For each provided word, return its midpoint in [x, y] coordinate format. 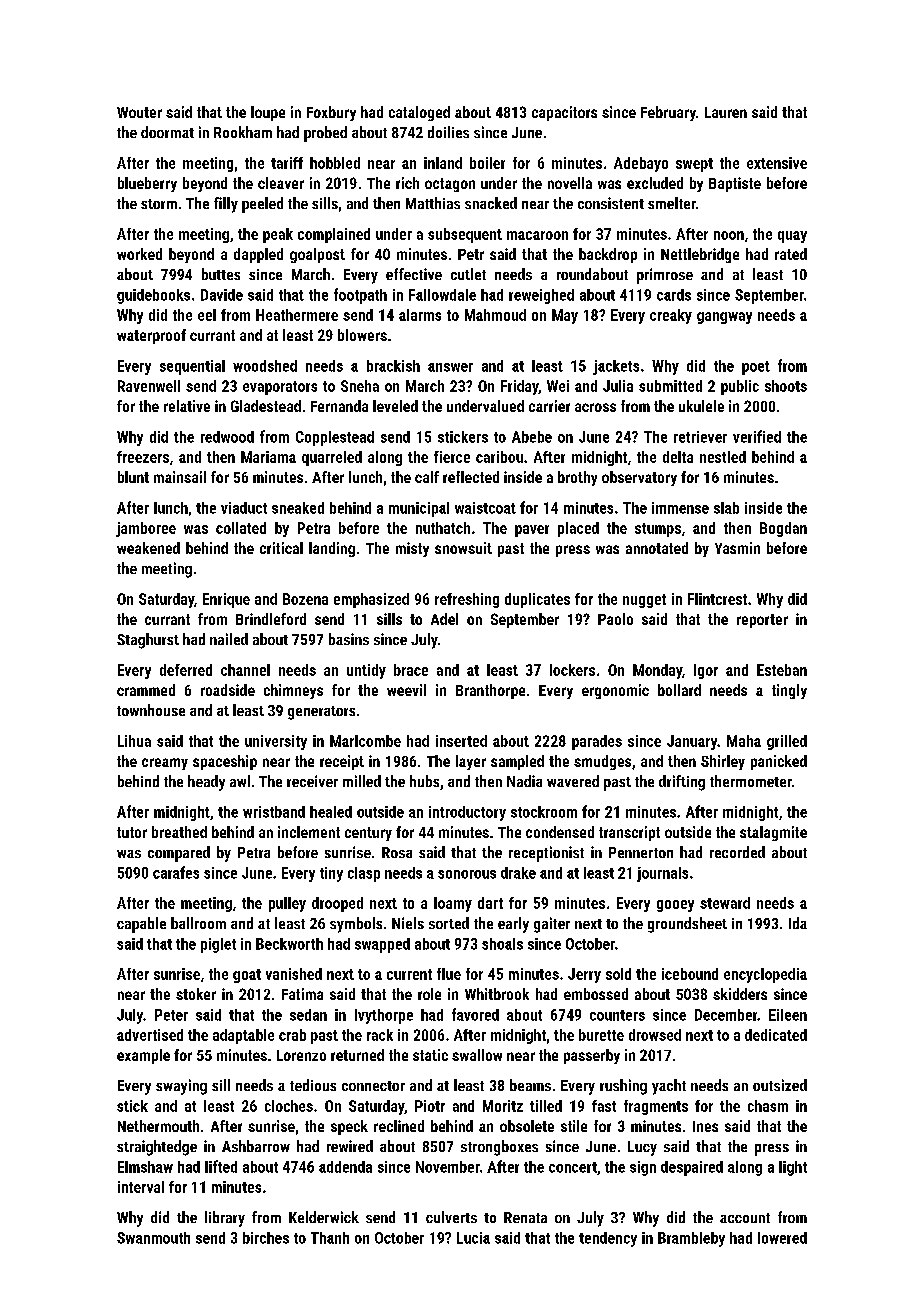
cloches [289, 1106]
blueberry [147, 184]
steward [725, 903]
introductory [467, 813]
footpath [360, 296]
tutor [132, 832]
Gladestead [266, 406]
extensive [777, 163]
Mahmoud [495, 315]
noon [729, 235]
